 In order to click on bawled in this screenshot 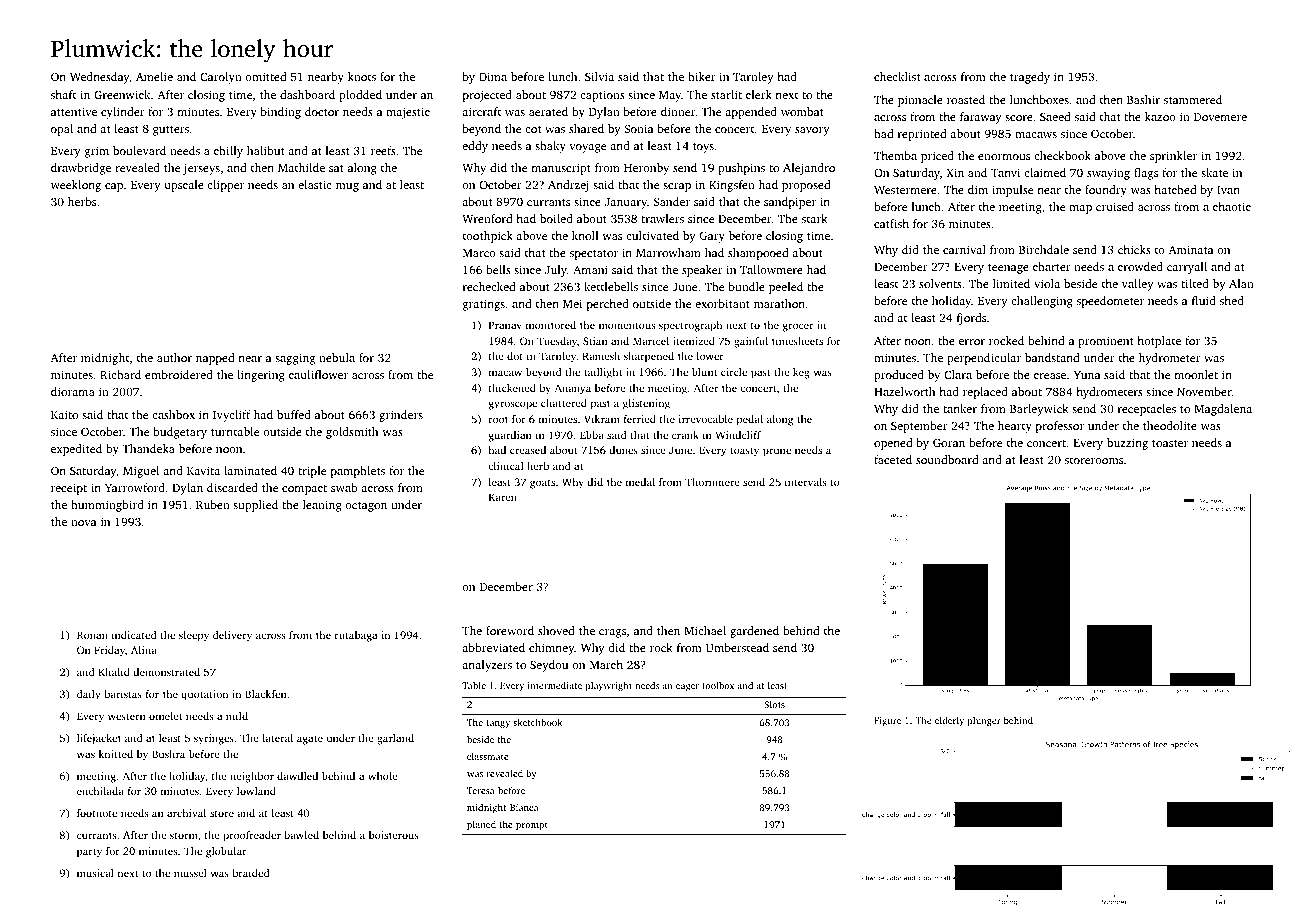, I will do `click(301, 835)`.
